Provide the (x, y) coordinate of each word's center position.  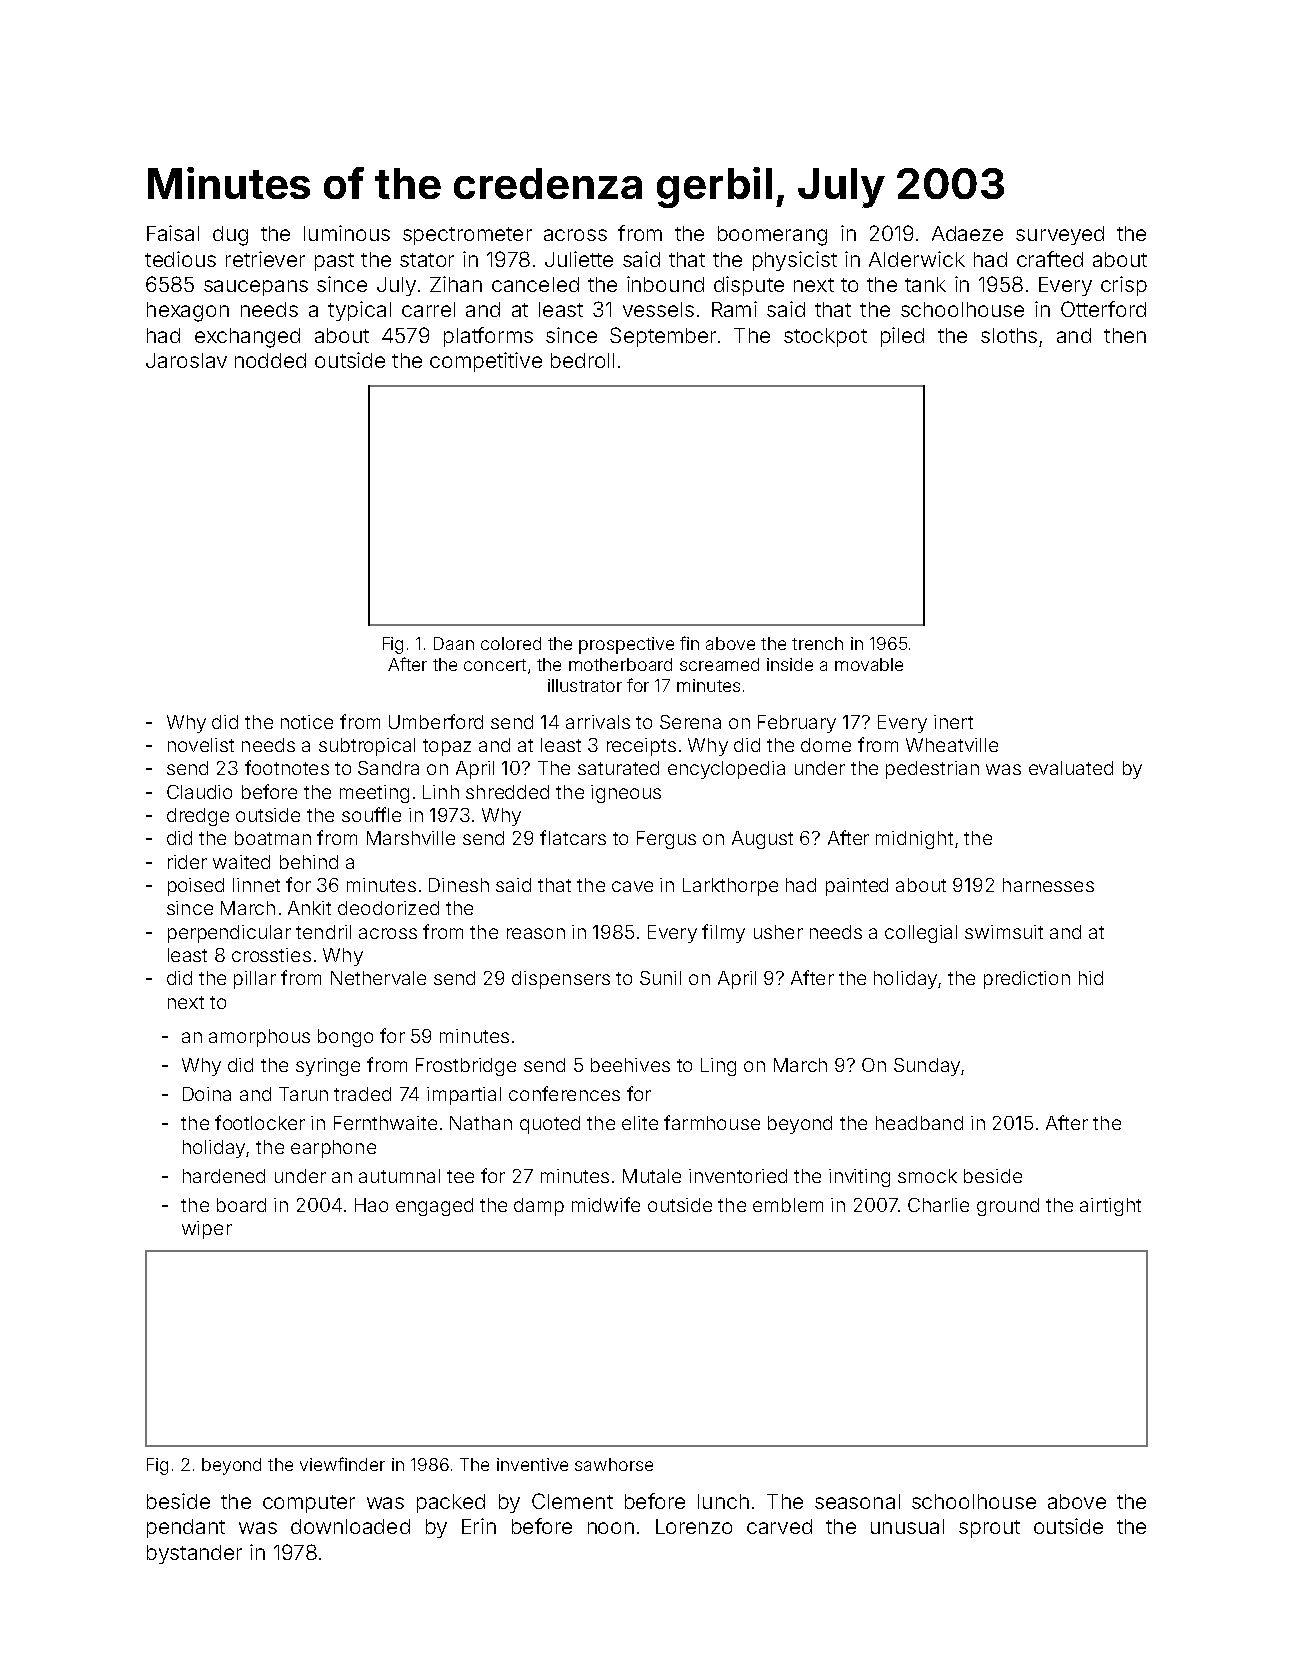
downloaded (350, 1526)
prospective (626, 645)
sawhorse (614, 1464)
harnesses (1048, 885)
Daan (454, 643)
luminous (347, 233)
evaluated (1071, 768)
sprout (989, 1529)
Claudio (199, 792)
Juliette (579, 259)
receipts (641, 747)
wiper (207, 1230)
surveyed (1060, 235)
